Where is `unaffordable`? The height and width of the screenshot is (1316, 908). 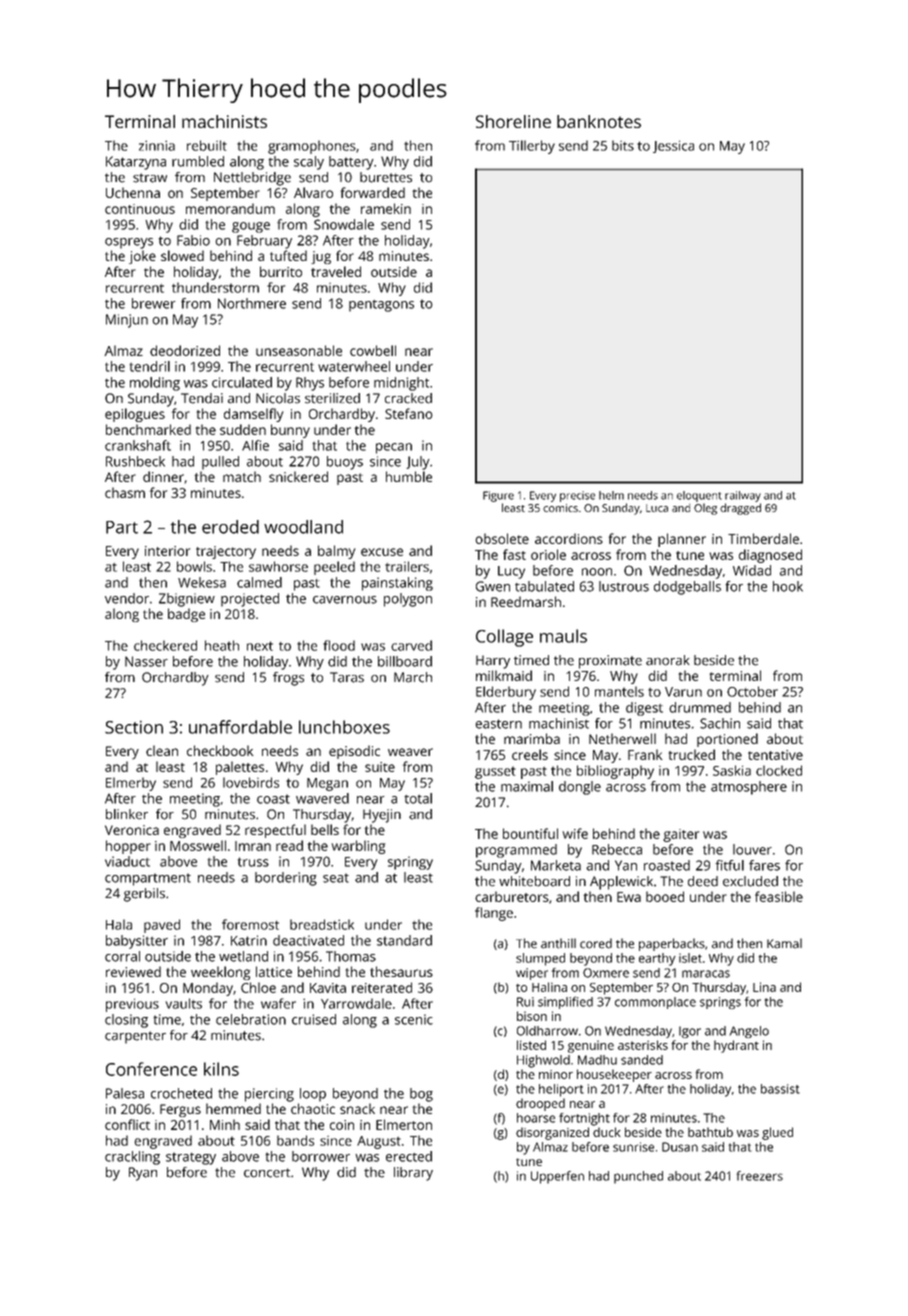
unaffordable is located at coordinates (240, 727).
